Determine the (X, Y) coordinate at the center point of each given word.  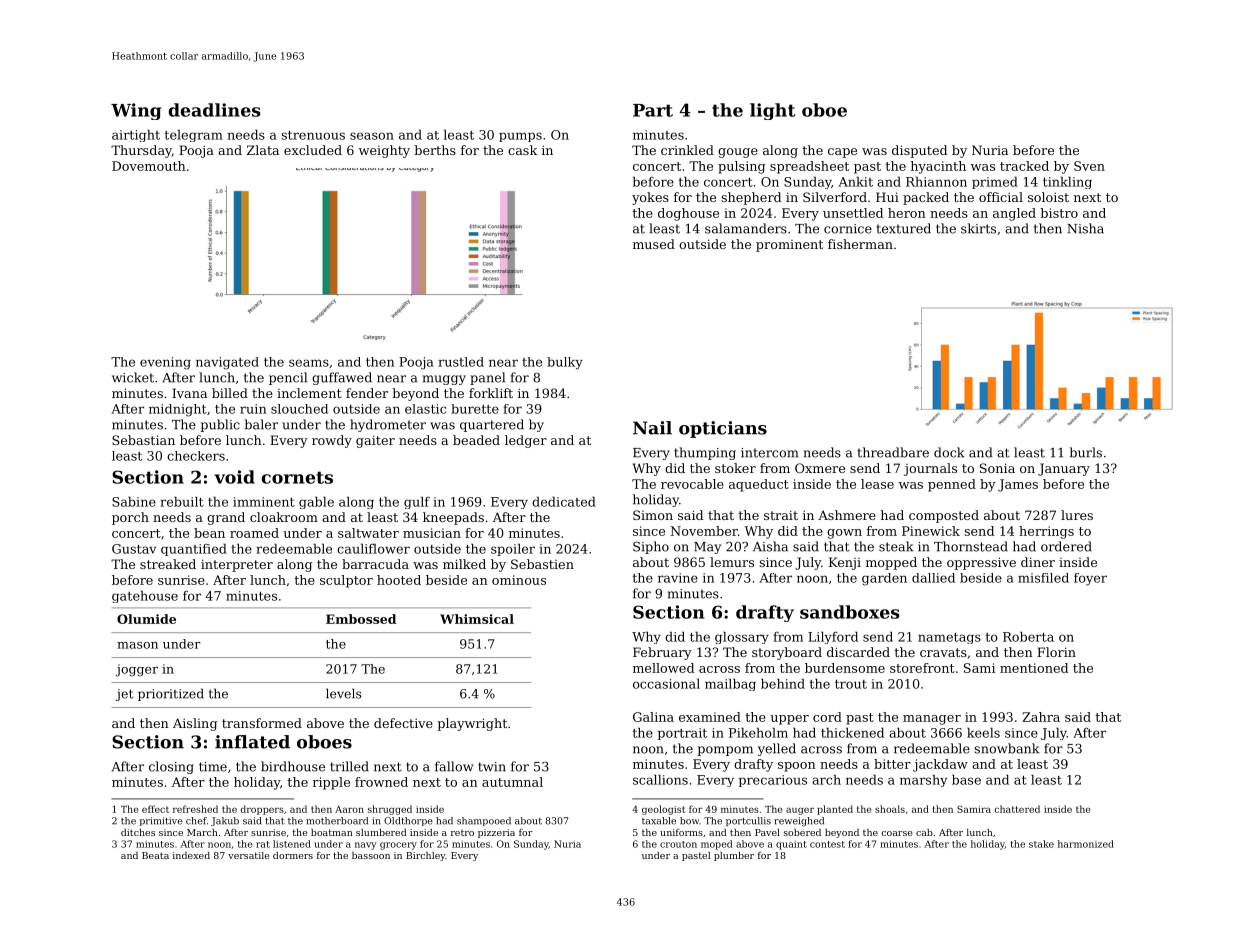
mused (654, 244)
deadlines (214, 110)
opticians (723, 429)
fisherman (860, 244)
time (213, 767)
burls (1086, 452)
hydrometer (388, 425)
